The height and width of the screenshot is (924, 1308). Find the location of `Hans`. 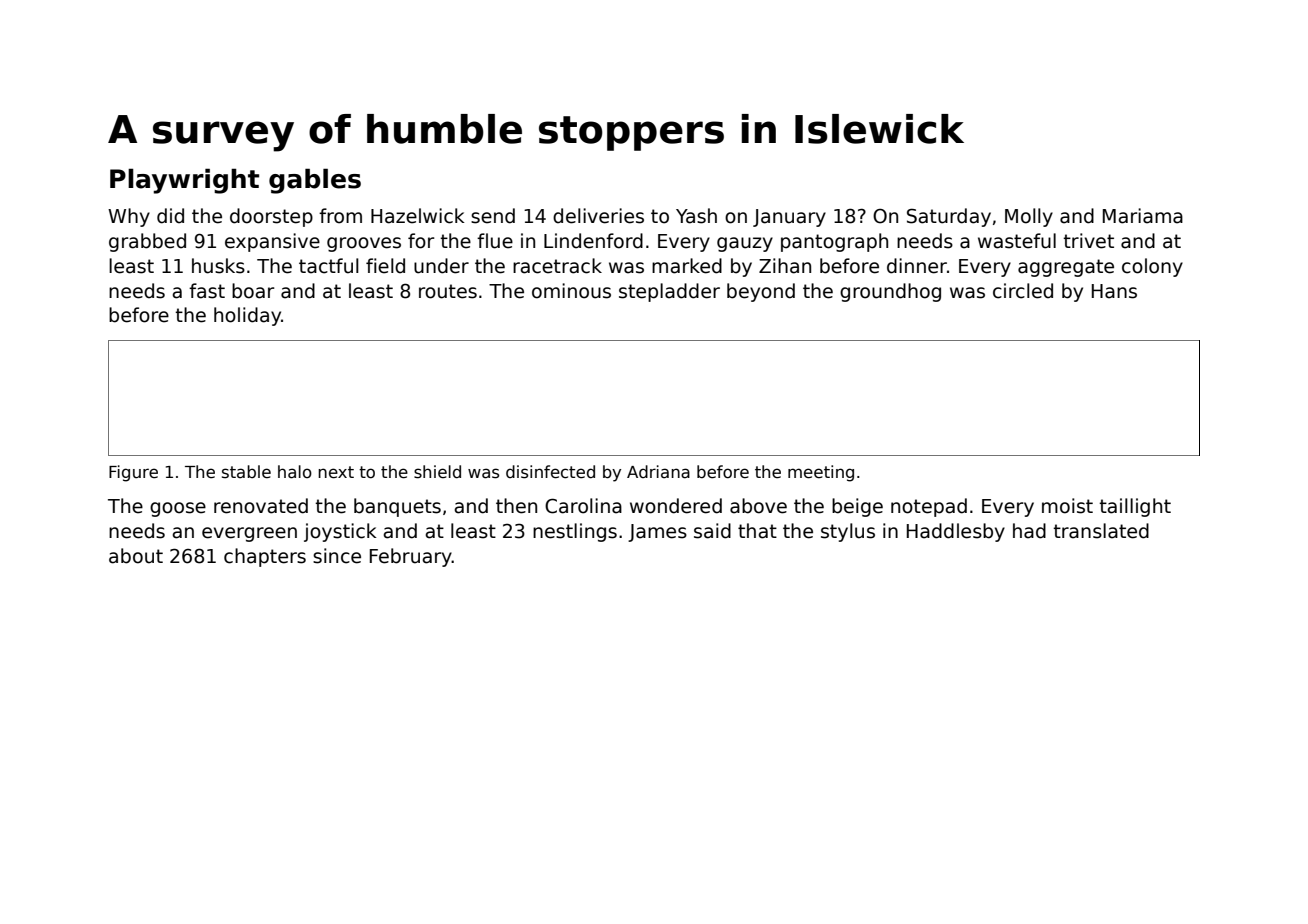

Hans is located at coordinates (1114, 291).
